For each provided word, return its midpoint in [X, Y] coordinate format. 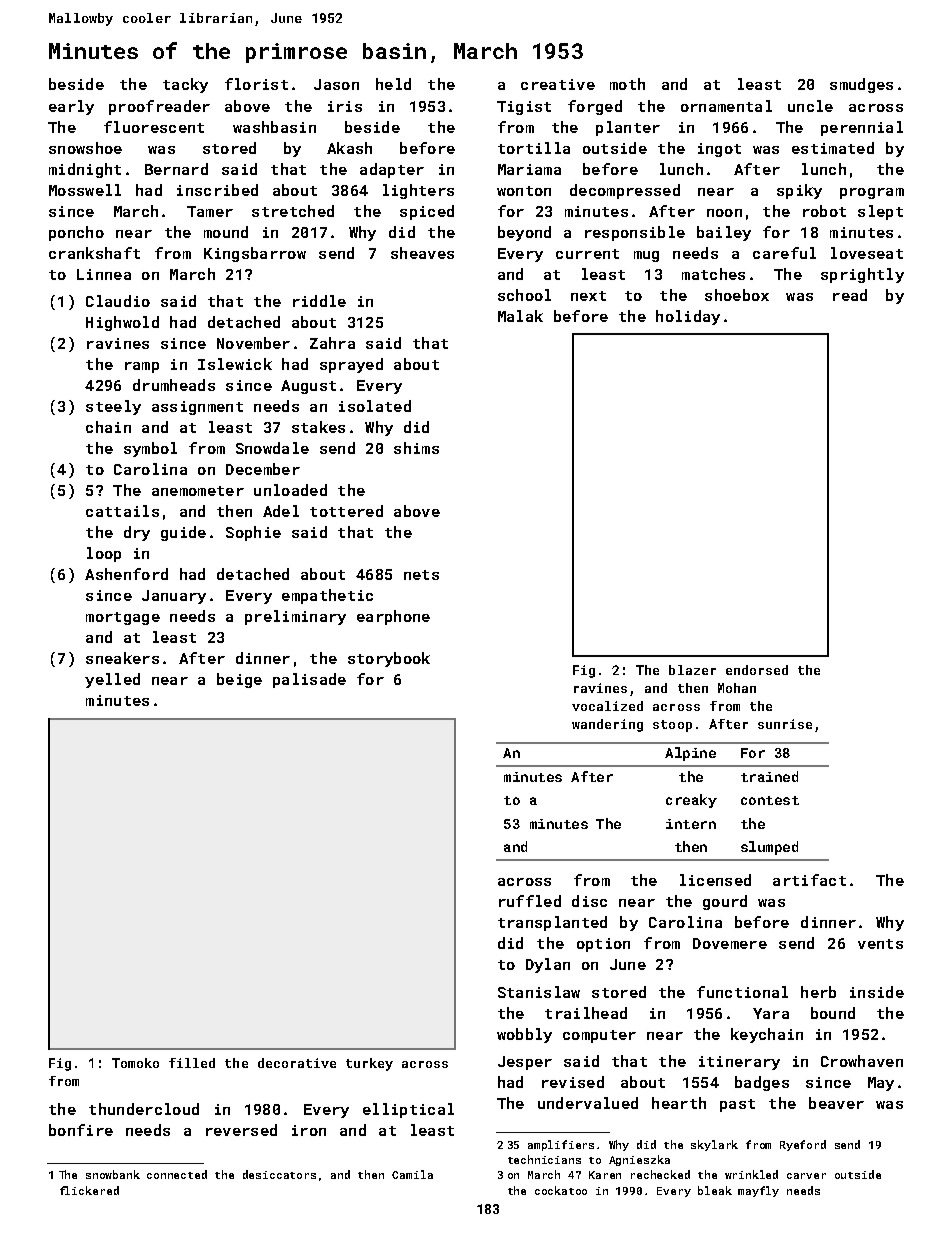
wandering [607, 725]
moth [627, 84]
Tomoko [135, 1063]
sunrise [785, 724]
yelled [112, 680]
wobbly [524, 1035]
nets [421, 575]
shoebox [737, 295]
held [393, 84]
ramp [142, 367]
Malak [520, 316]
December [263, 469]
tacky [185, 85]
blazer [692, 670]
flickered [89, 1190]
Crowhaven [862, 1061]
